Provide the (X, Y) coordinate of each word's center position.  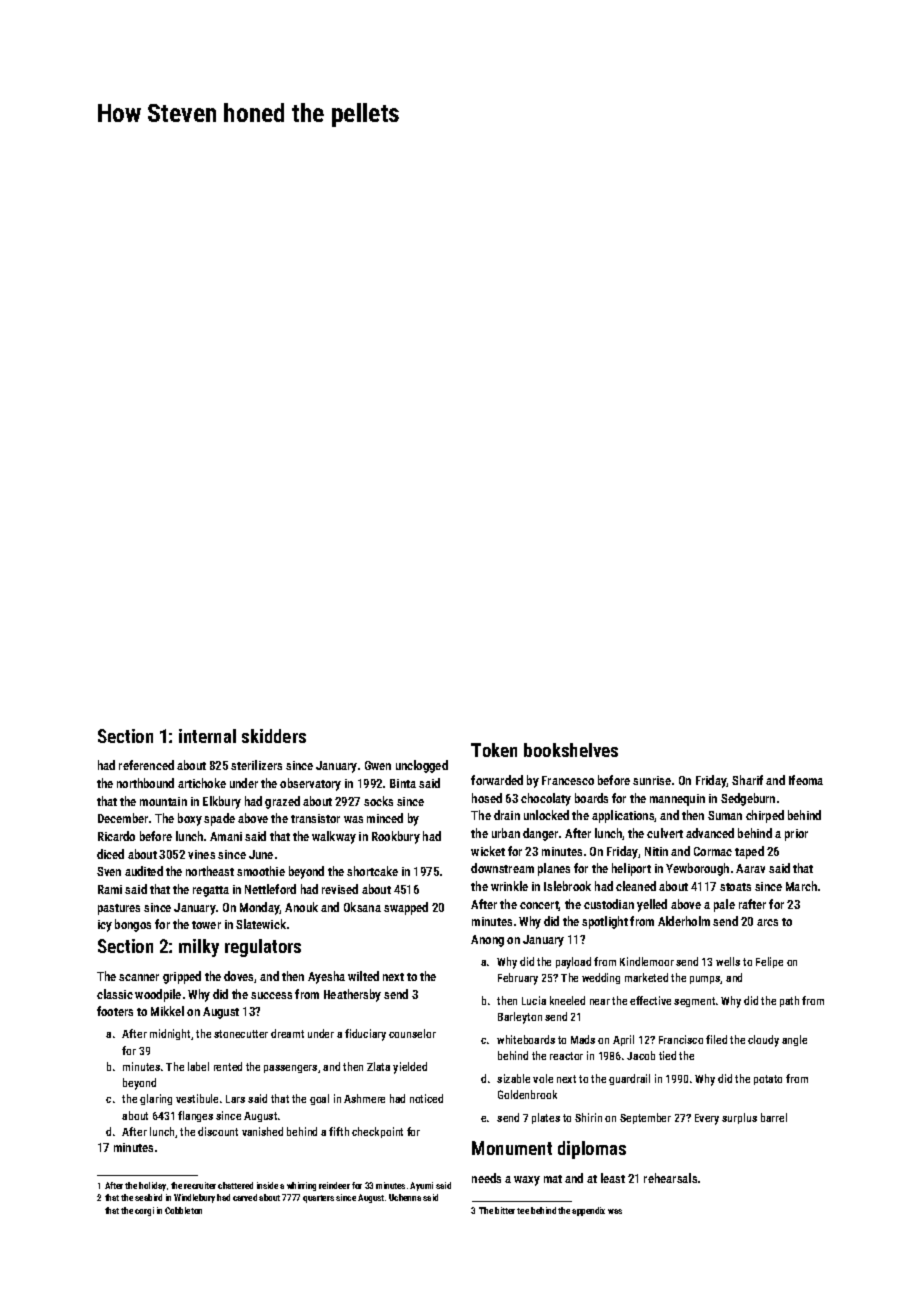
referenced (146, 765)
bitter (505, 1210)
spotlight (605, 922)
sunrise (652, 780)
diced (110, 854)
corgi (144, 1211)
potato (768, 1080)
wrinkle (509, 886)
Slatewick (261, 924)
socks (378, 801)
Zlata (378, 1066)
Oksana (362, 907)
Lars (235, 1099)
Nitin (656, 851)
